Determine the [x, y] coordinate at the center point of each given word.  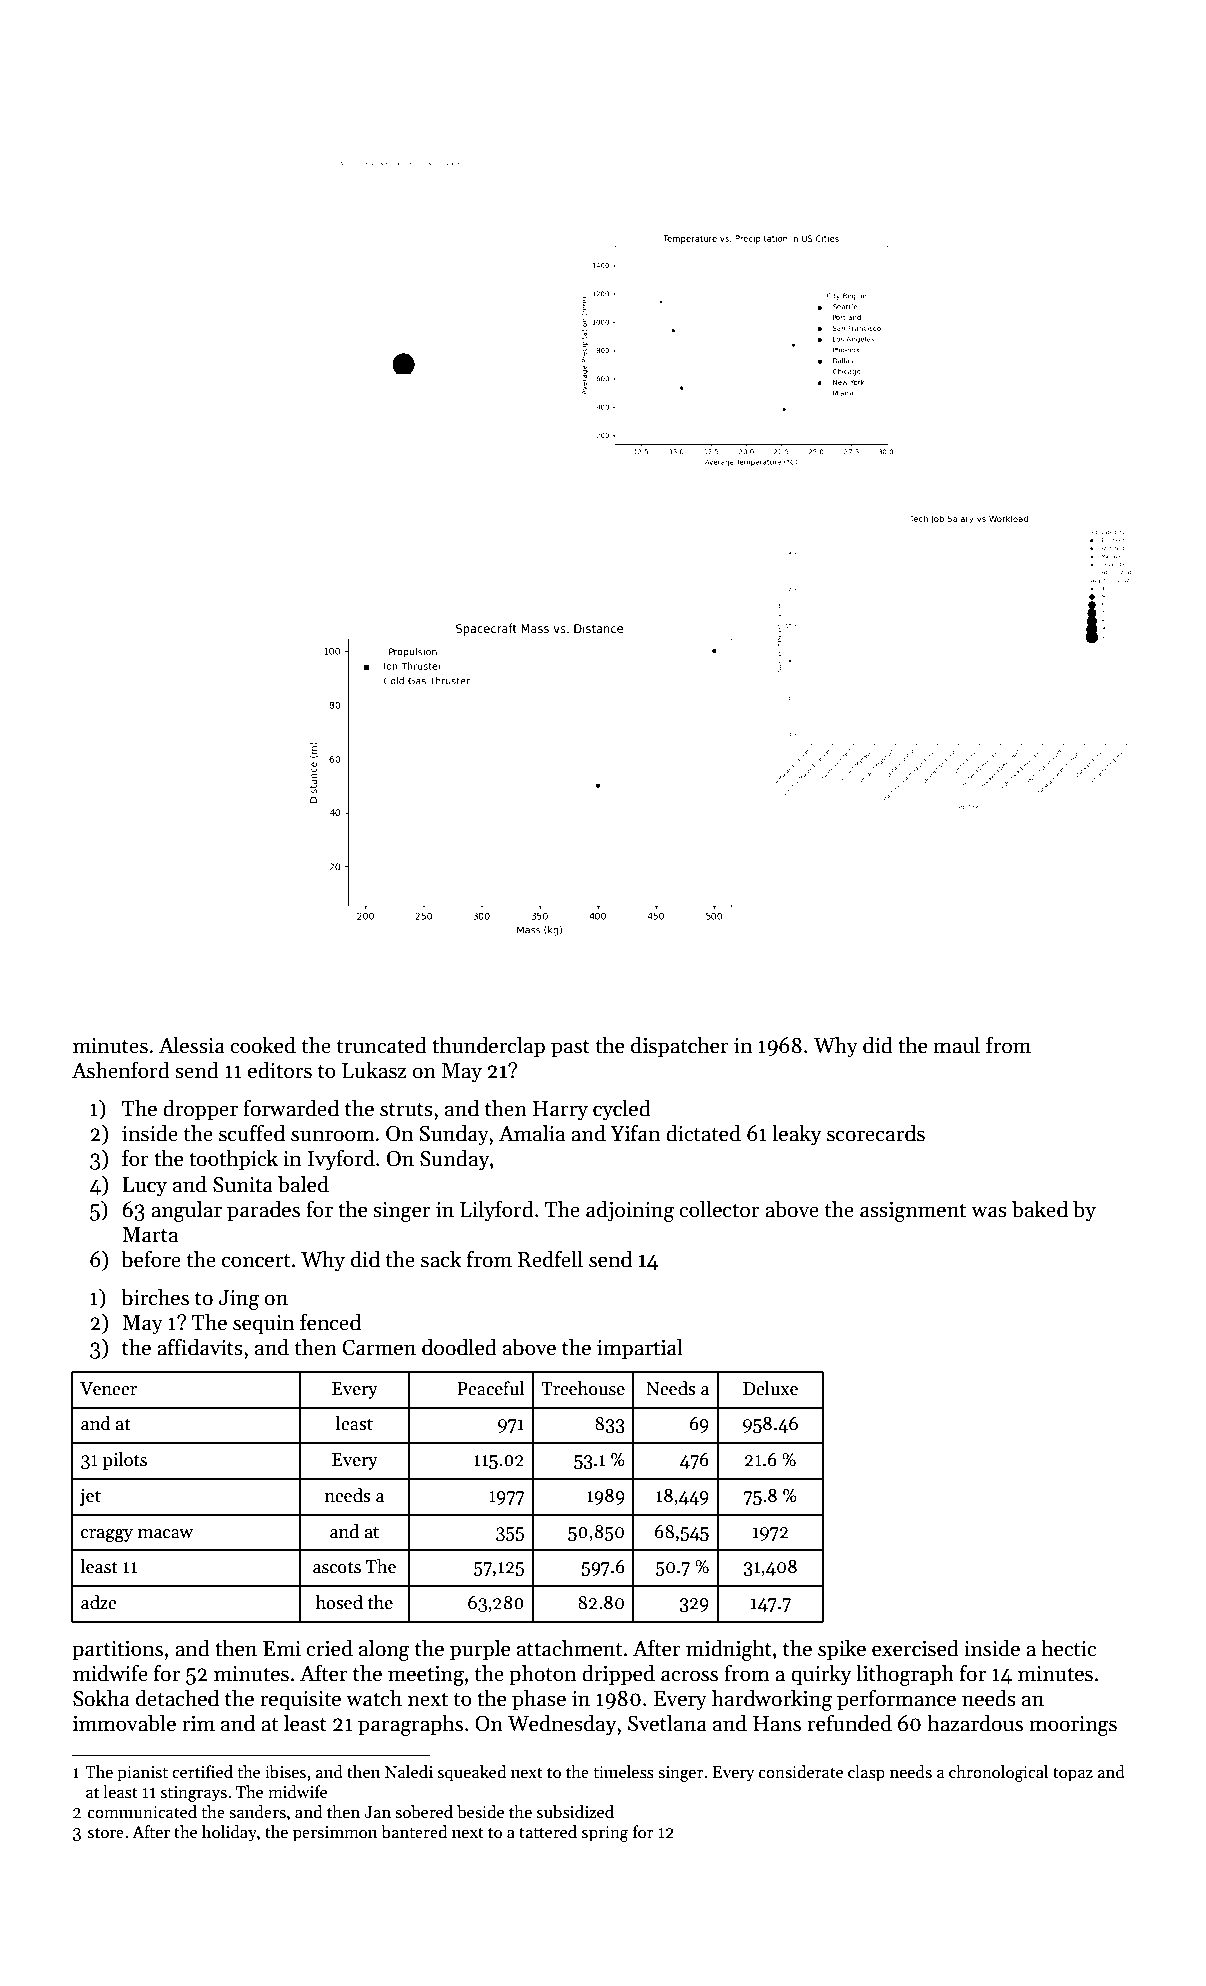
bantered [414, 1832]
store [106, 1833]
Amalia [532, 1133]
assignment [913, 1212]
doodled [459, 1347]
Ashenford [121, 1070]
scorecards [876, 1133]
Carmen [379, 1348]
